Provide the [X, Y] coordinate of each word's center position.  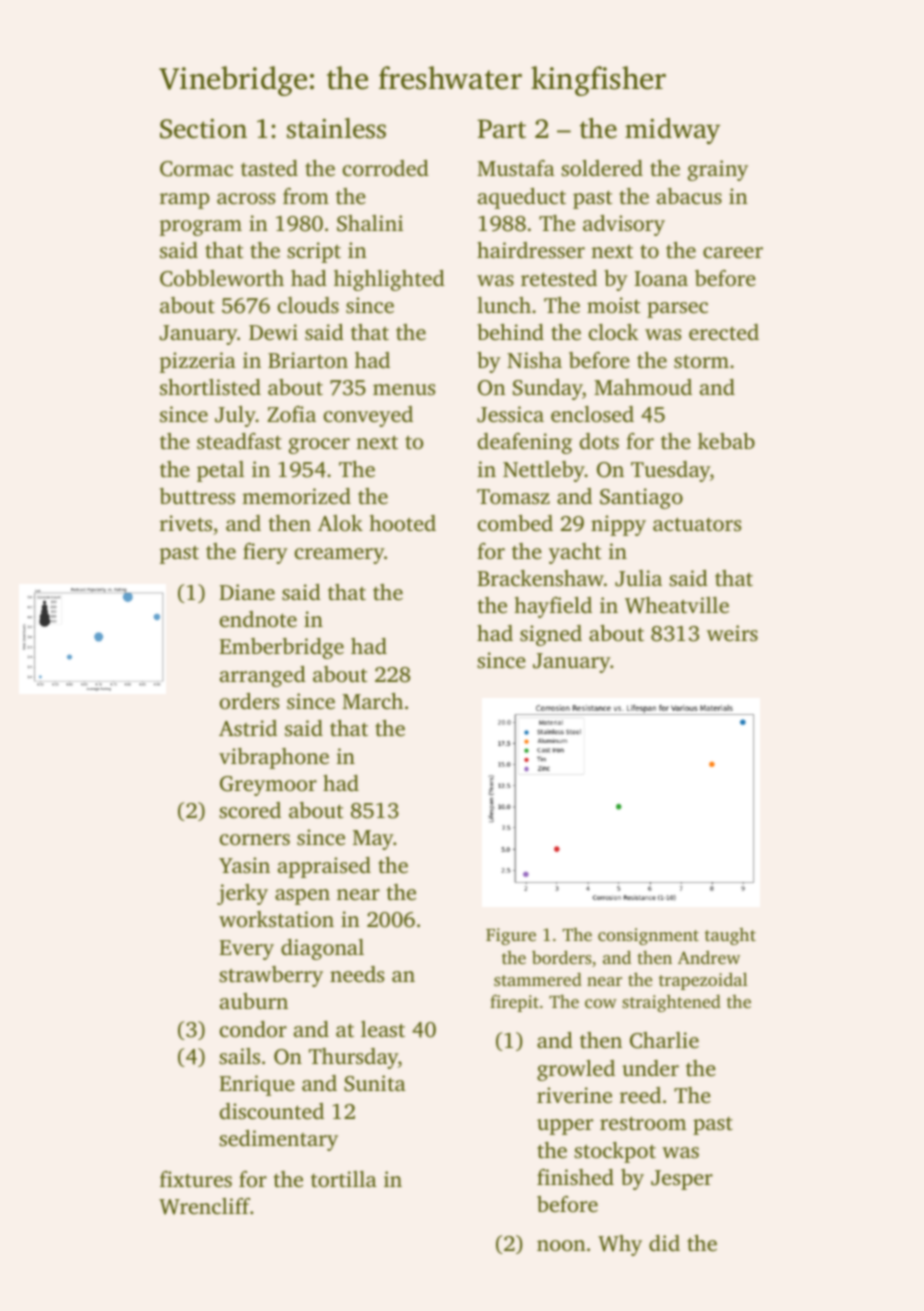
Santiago [641, 498]
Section [203, 128]
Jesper [682, 1180]
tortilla [344, 1179]
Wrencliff [205, 1206]
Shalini [370, 223]
